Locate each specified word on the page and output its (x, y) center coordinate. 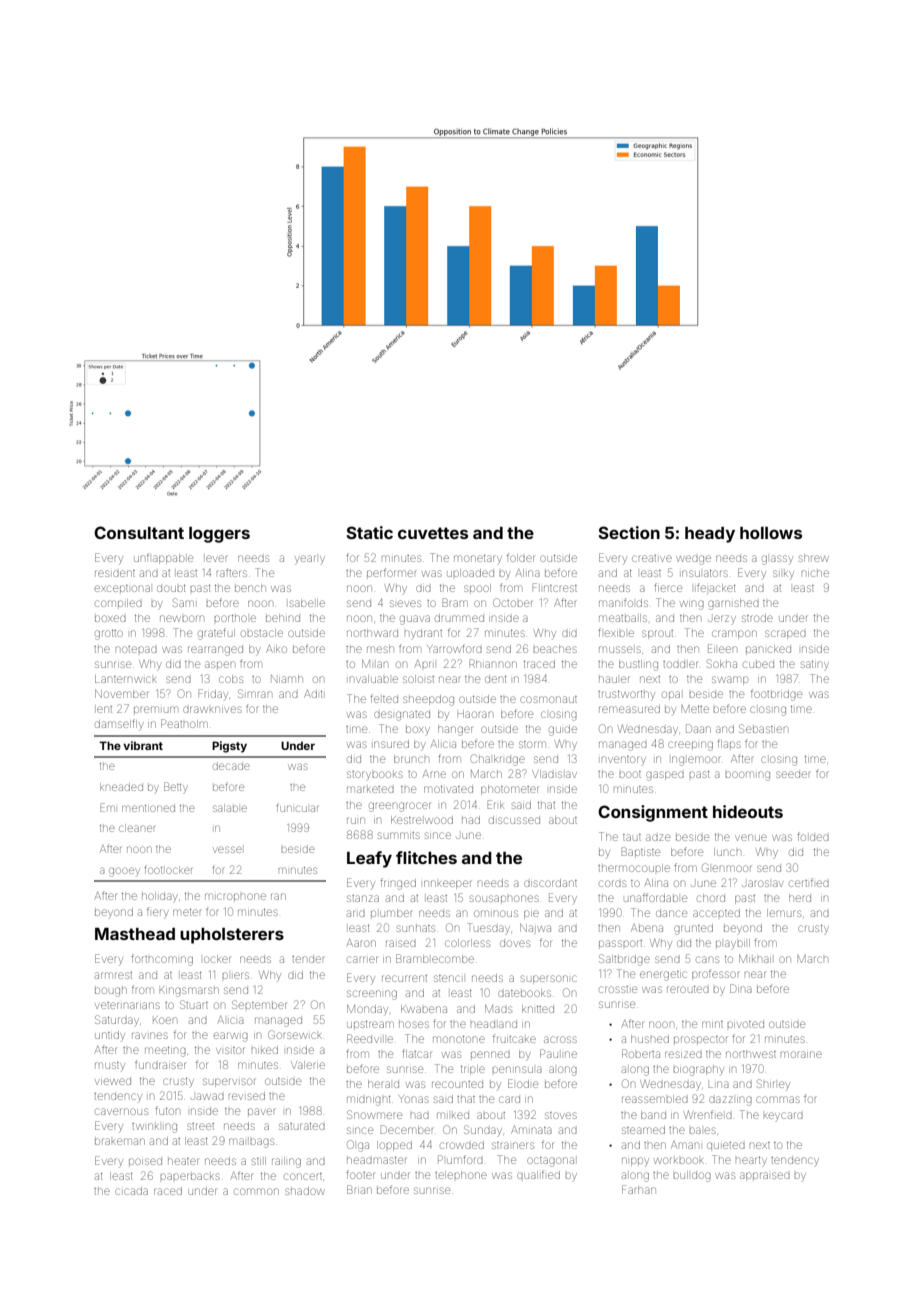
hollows (771, 533)
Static (369, 532)
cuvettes (433, 533)
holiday (159, 897)
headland (494, 1024)
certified (809, 882)
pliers (236, 975)
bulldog (692, 1176)
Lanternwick (126, 679)
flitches (426, 857)
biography (699, 1071)
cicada (131, 1191)
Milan (375, 664)
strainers (513, 1145)
